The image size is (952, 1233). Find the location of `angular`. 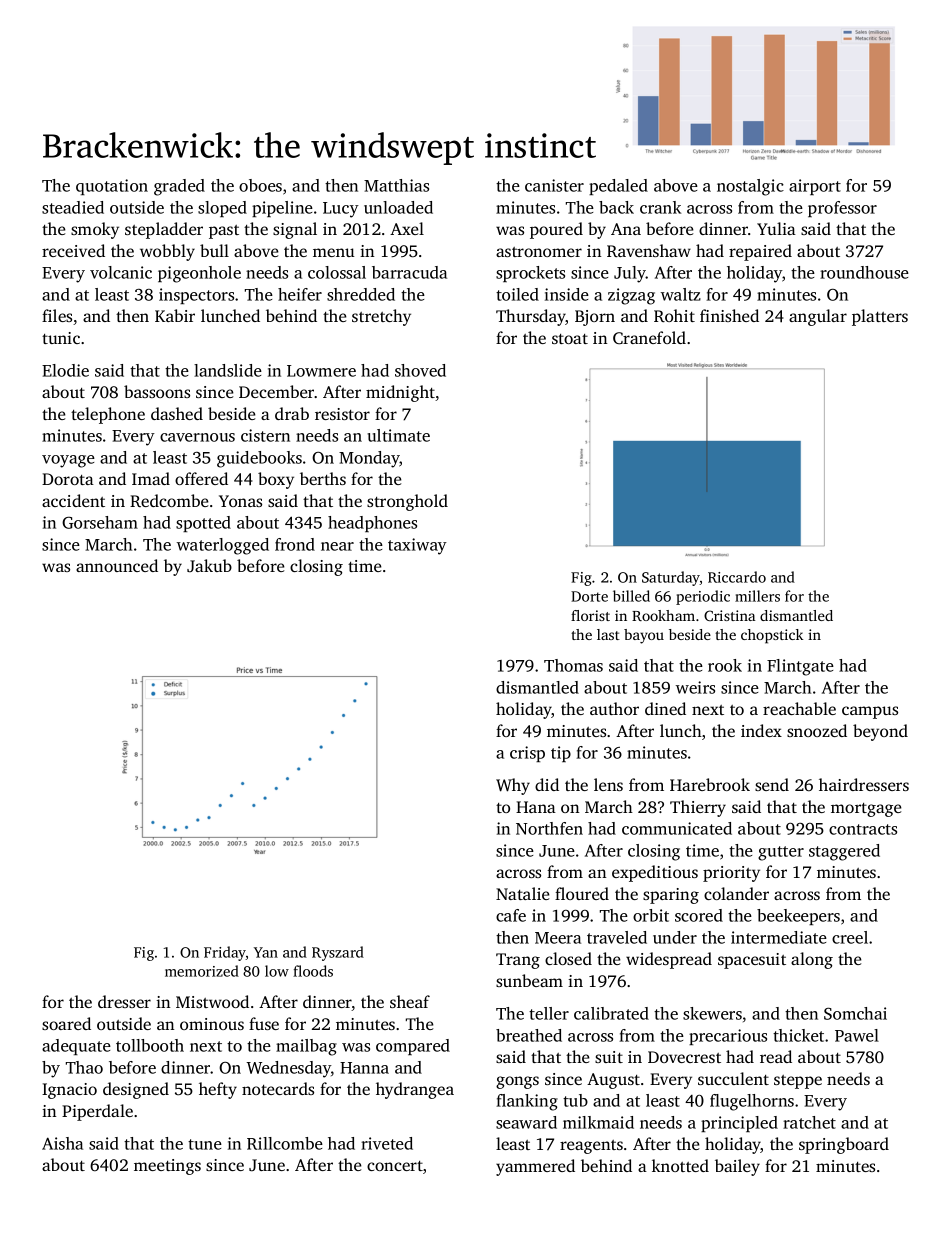

angular is located at coordinates (818, 317).
